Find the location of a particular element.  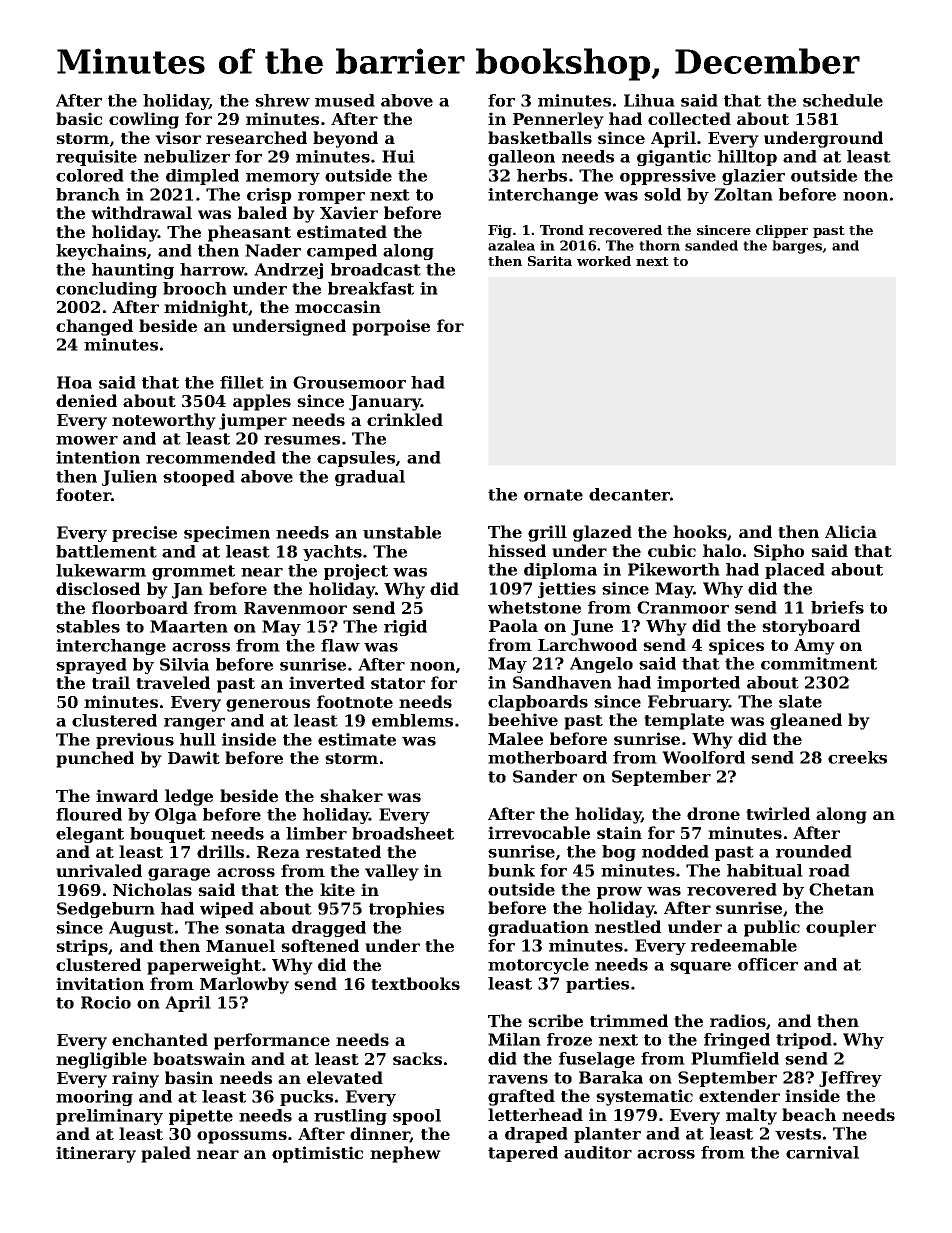

Zoltan is located at coordinates (743, 194).
